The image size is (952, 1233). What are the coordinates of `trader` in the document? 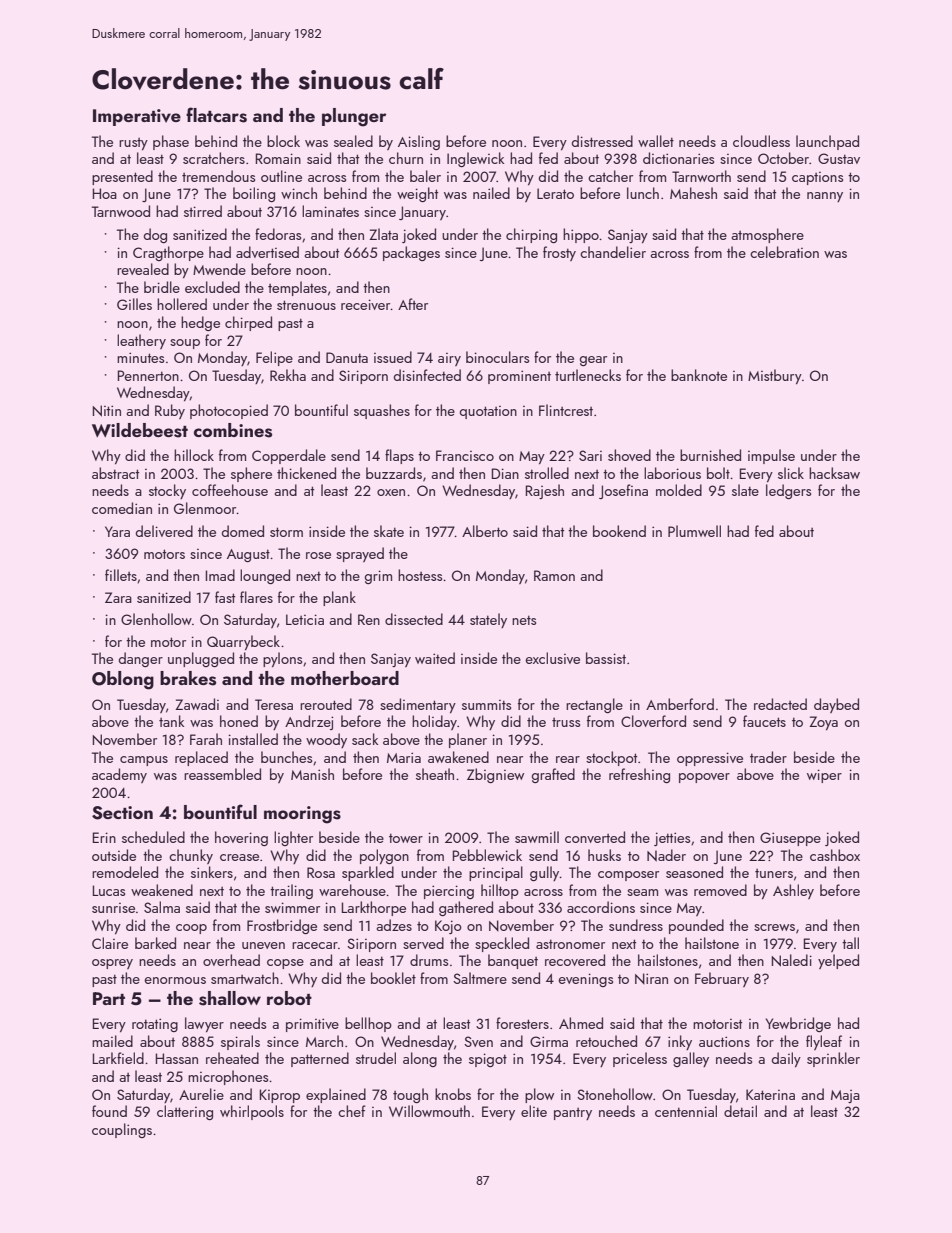 It's located at (768, 757).
